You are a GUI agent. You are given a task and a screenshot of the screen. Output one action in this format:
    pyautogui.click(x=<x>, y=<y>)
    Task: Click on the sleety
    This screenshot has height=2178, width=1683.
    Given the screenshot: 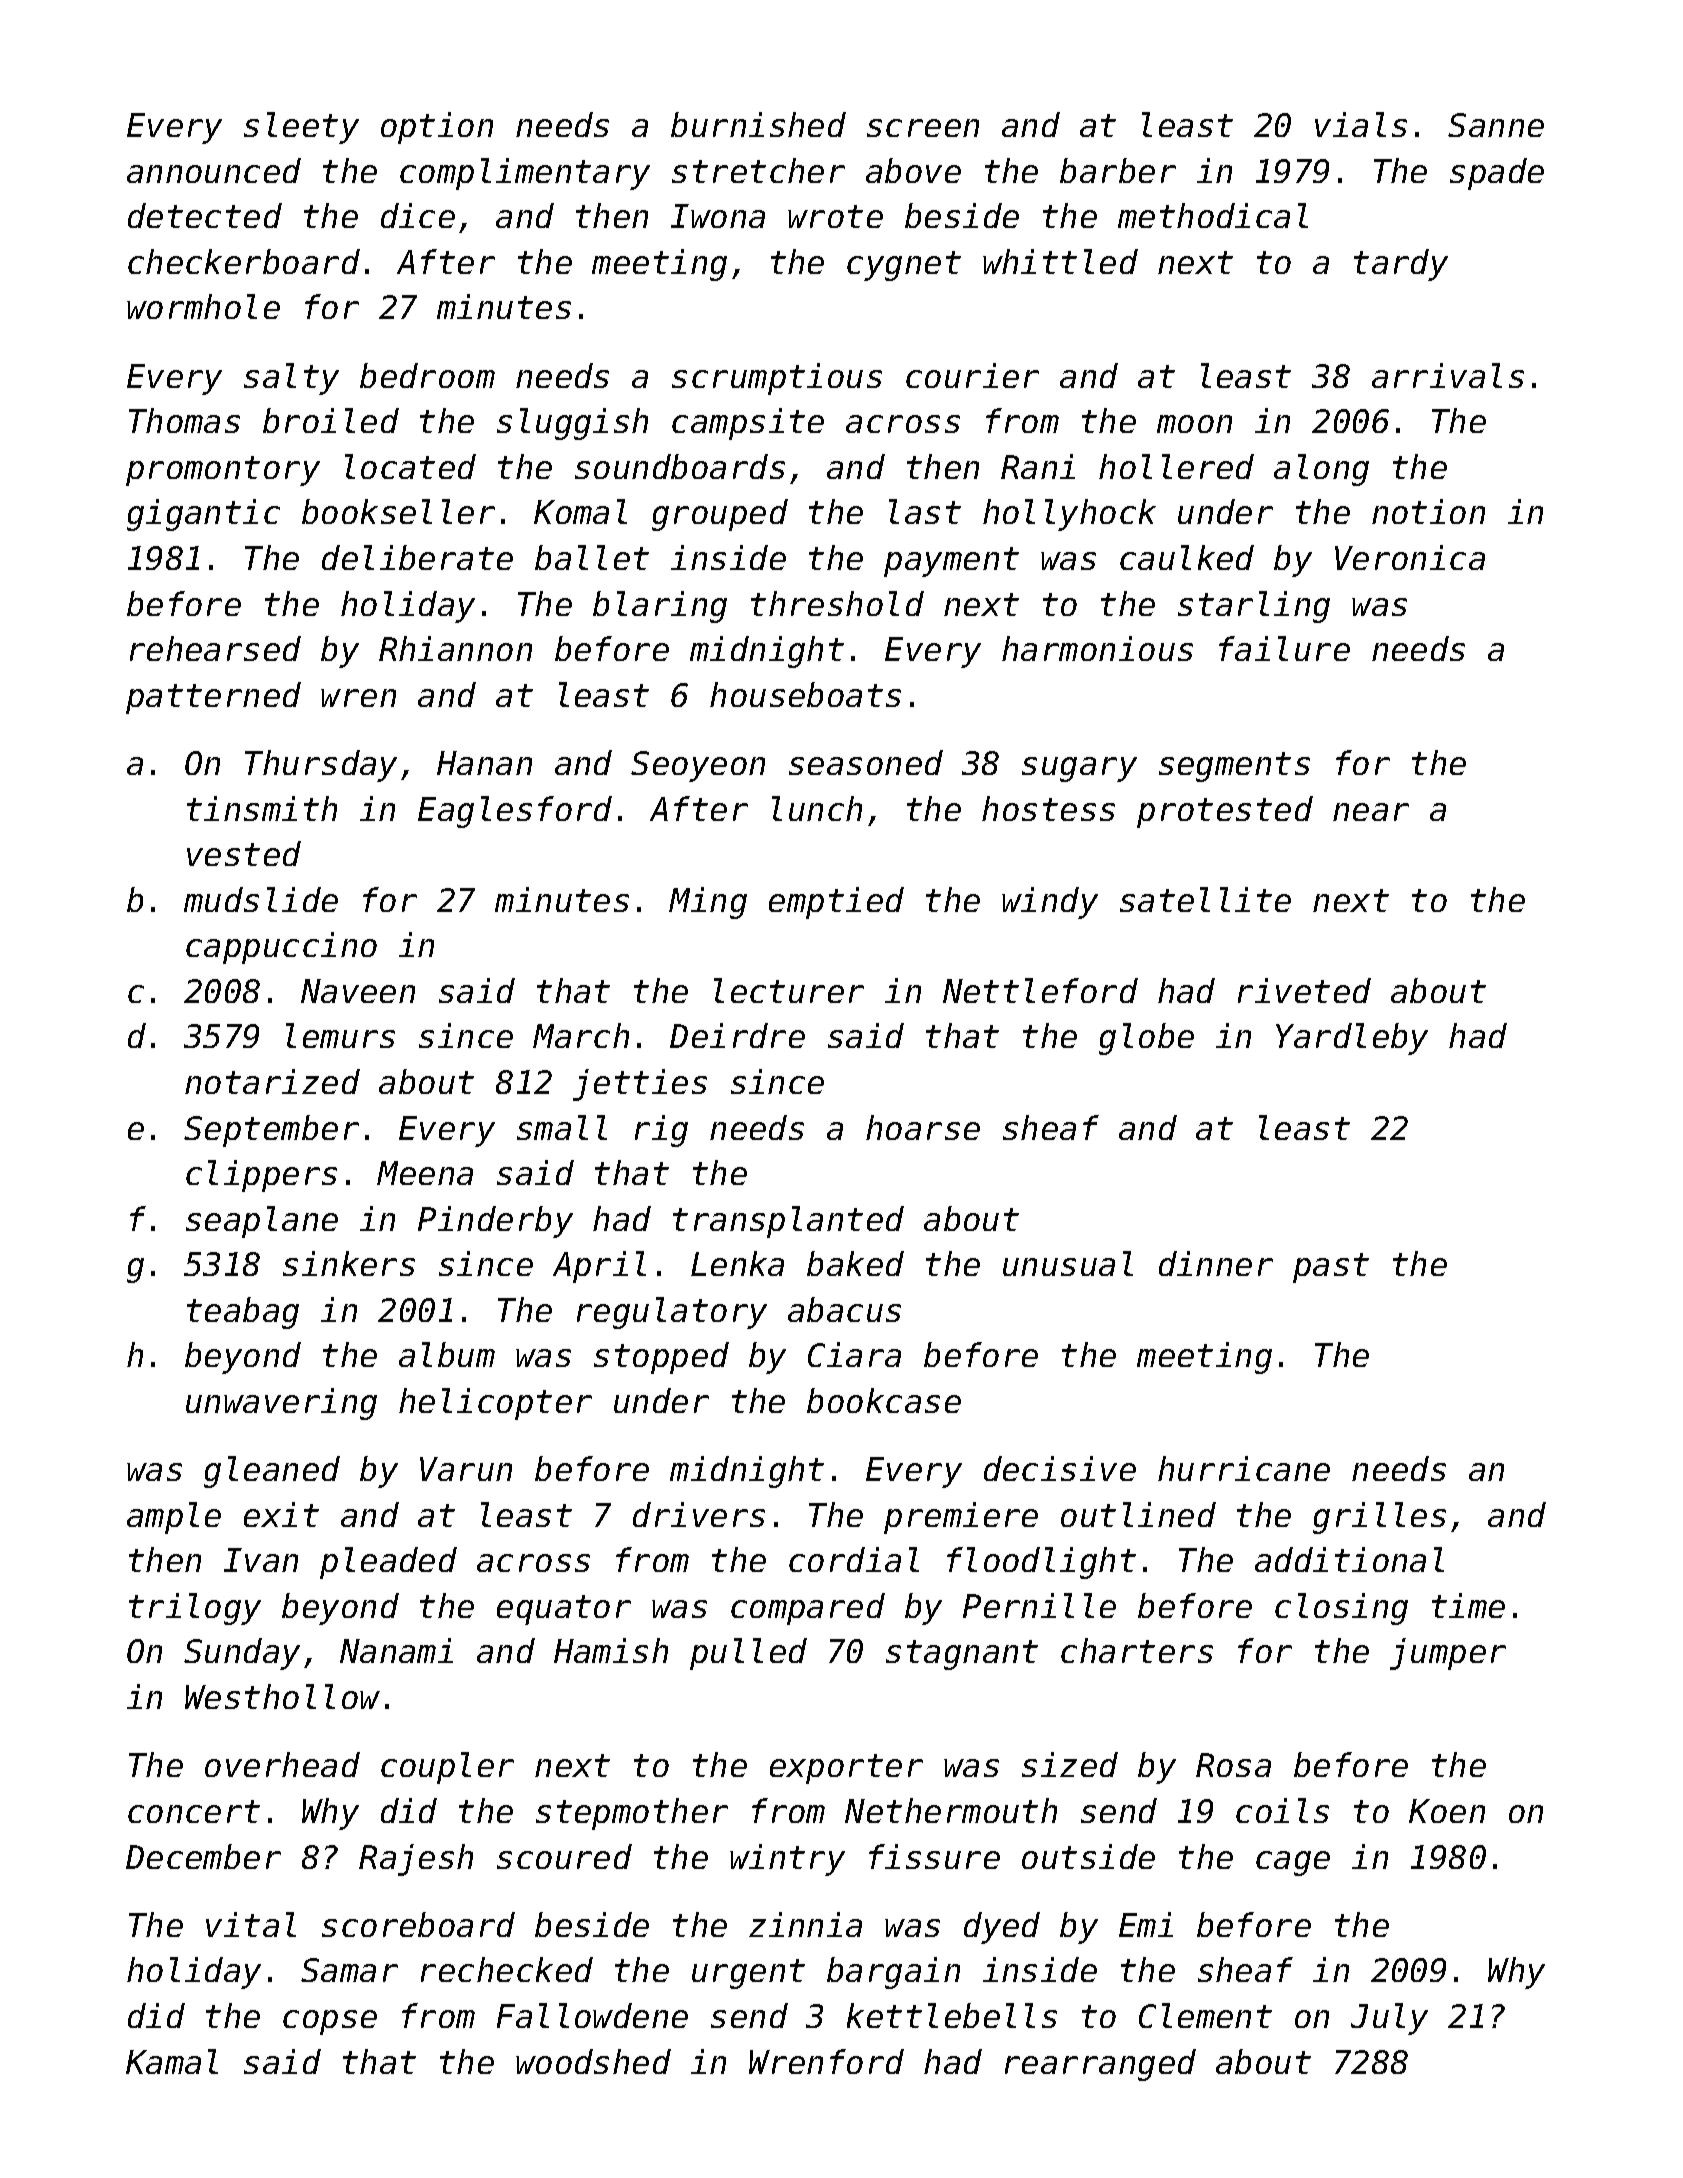 What is the action you would take?
    pyautogui.click(x=301, y=128)
